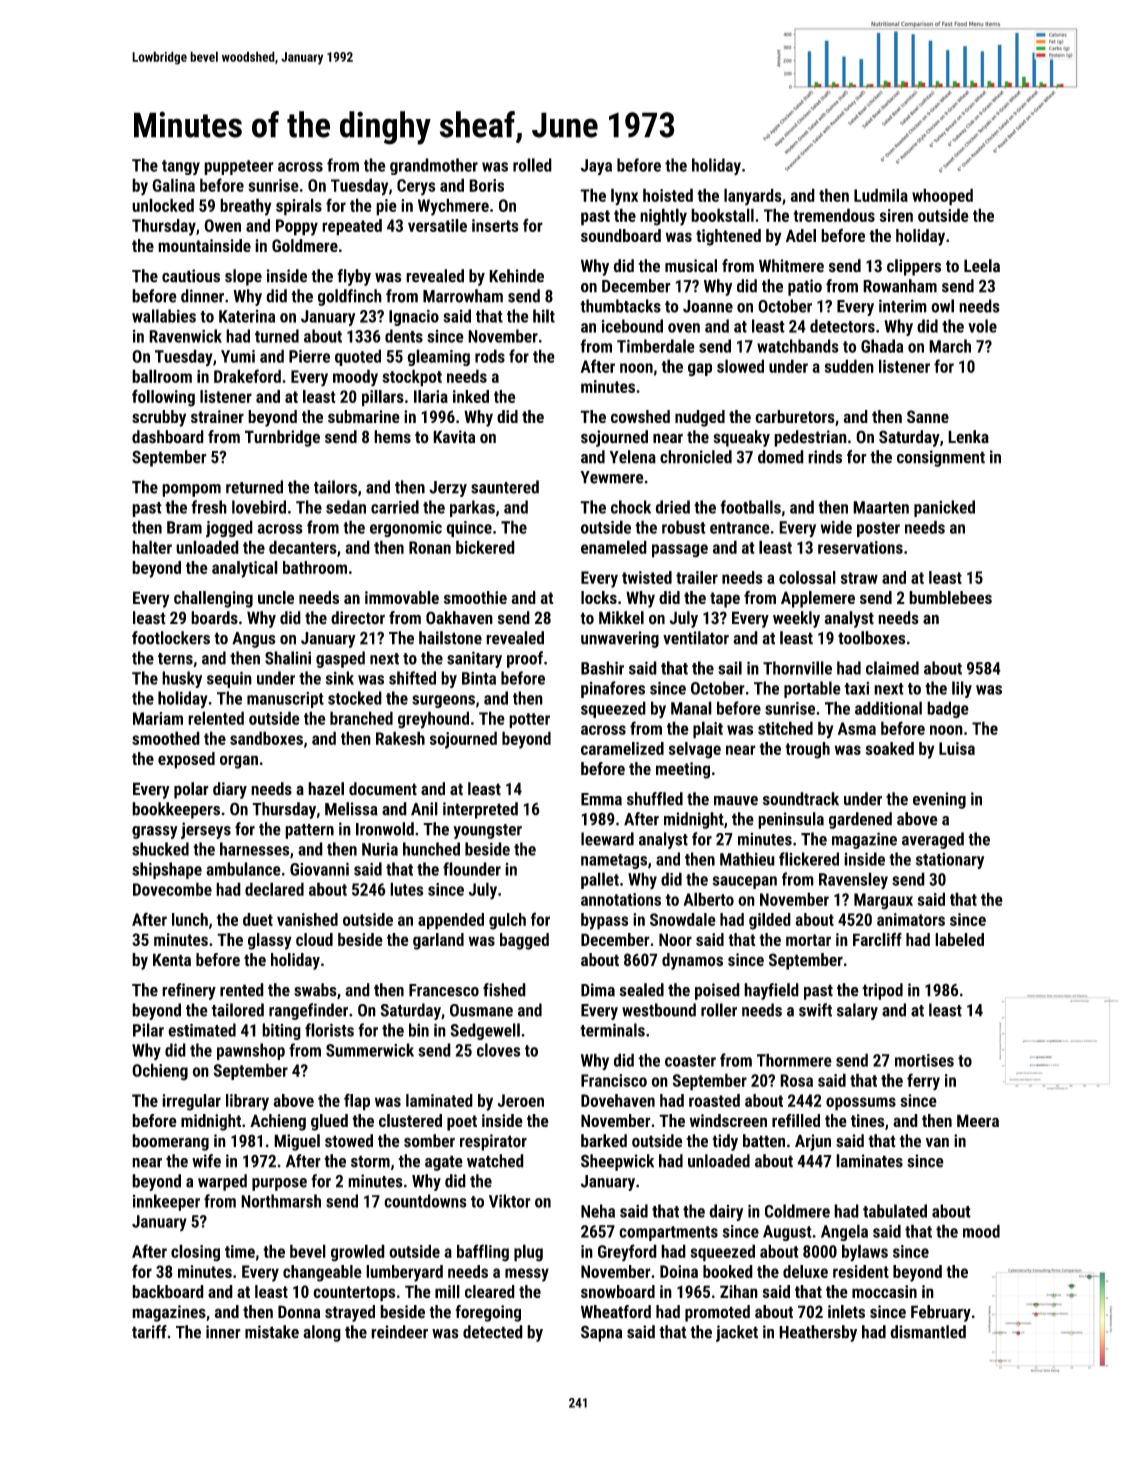 Image resolution: width=1137 pixels, height=1472 pixels. What do you see at coordinates (944, 508) in the screenshot?
I see `panicked` at bounding box center [944, 508].
